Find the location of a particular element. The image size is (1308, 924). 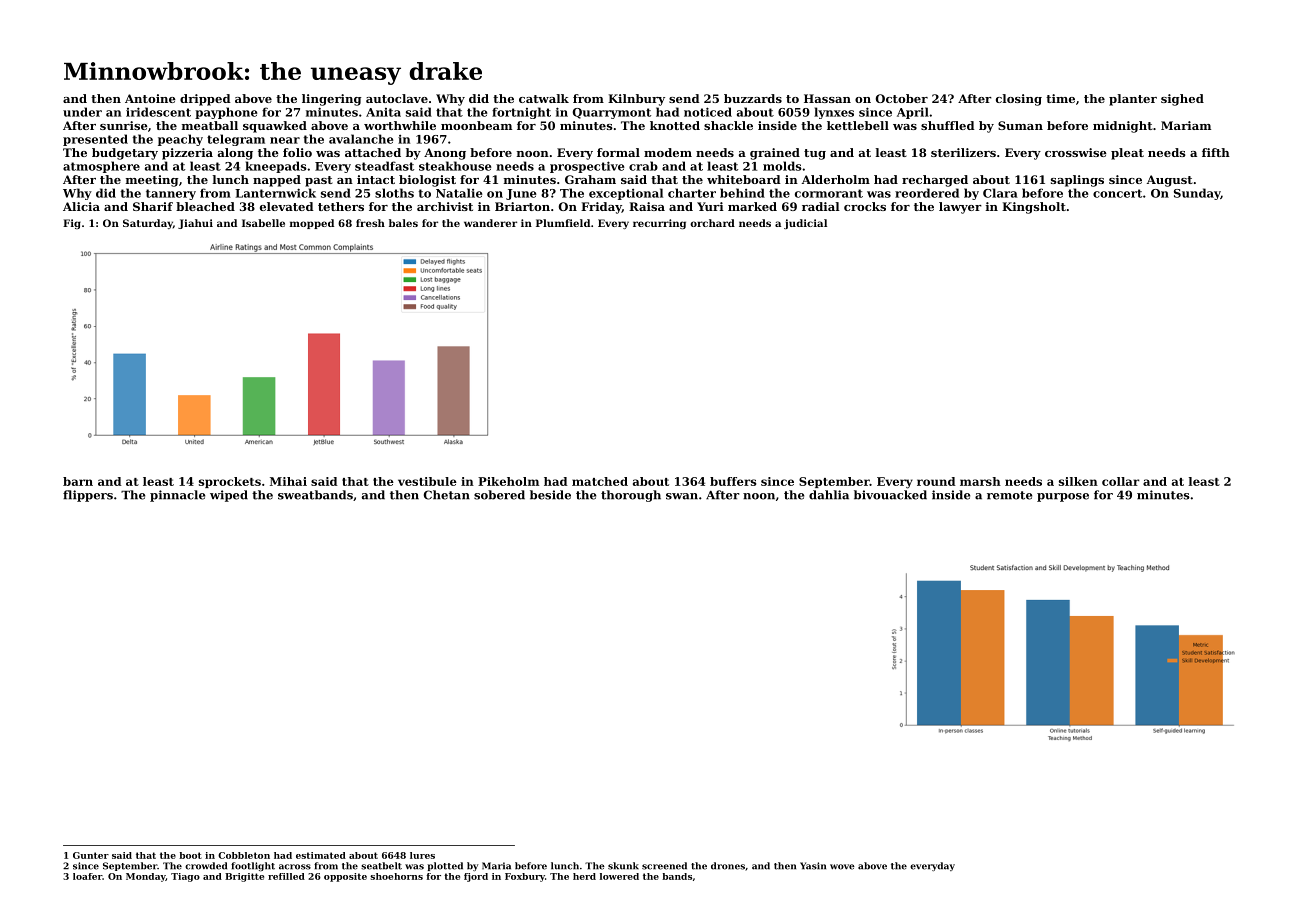

judicial is located at coordinates (805, 224).
